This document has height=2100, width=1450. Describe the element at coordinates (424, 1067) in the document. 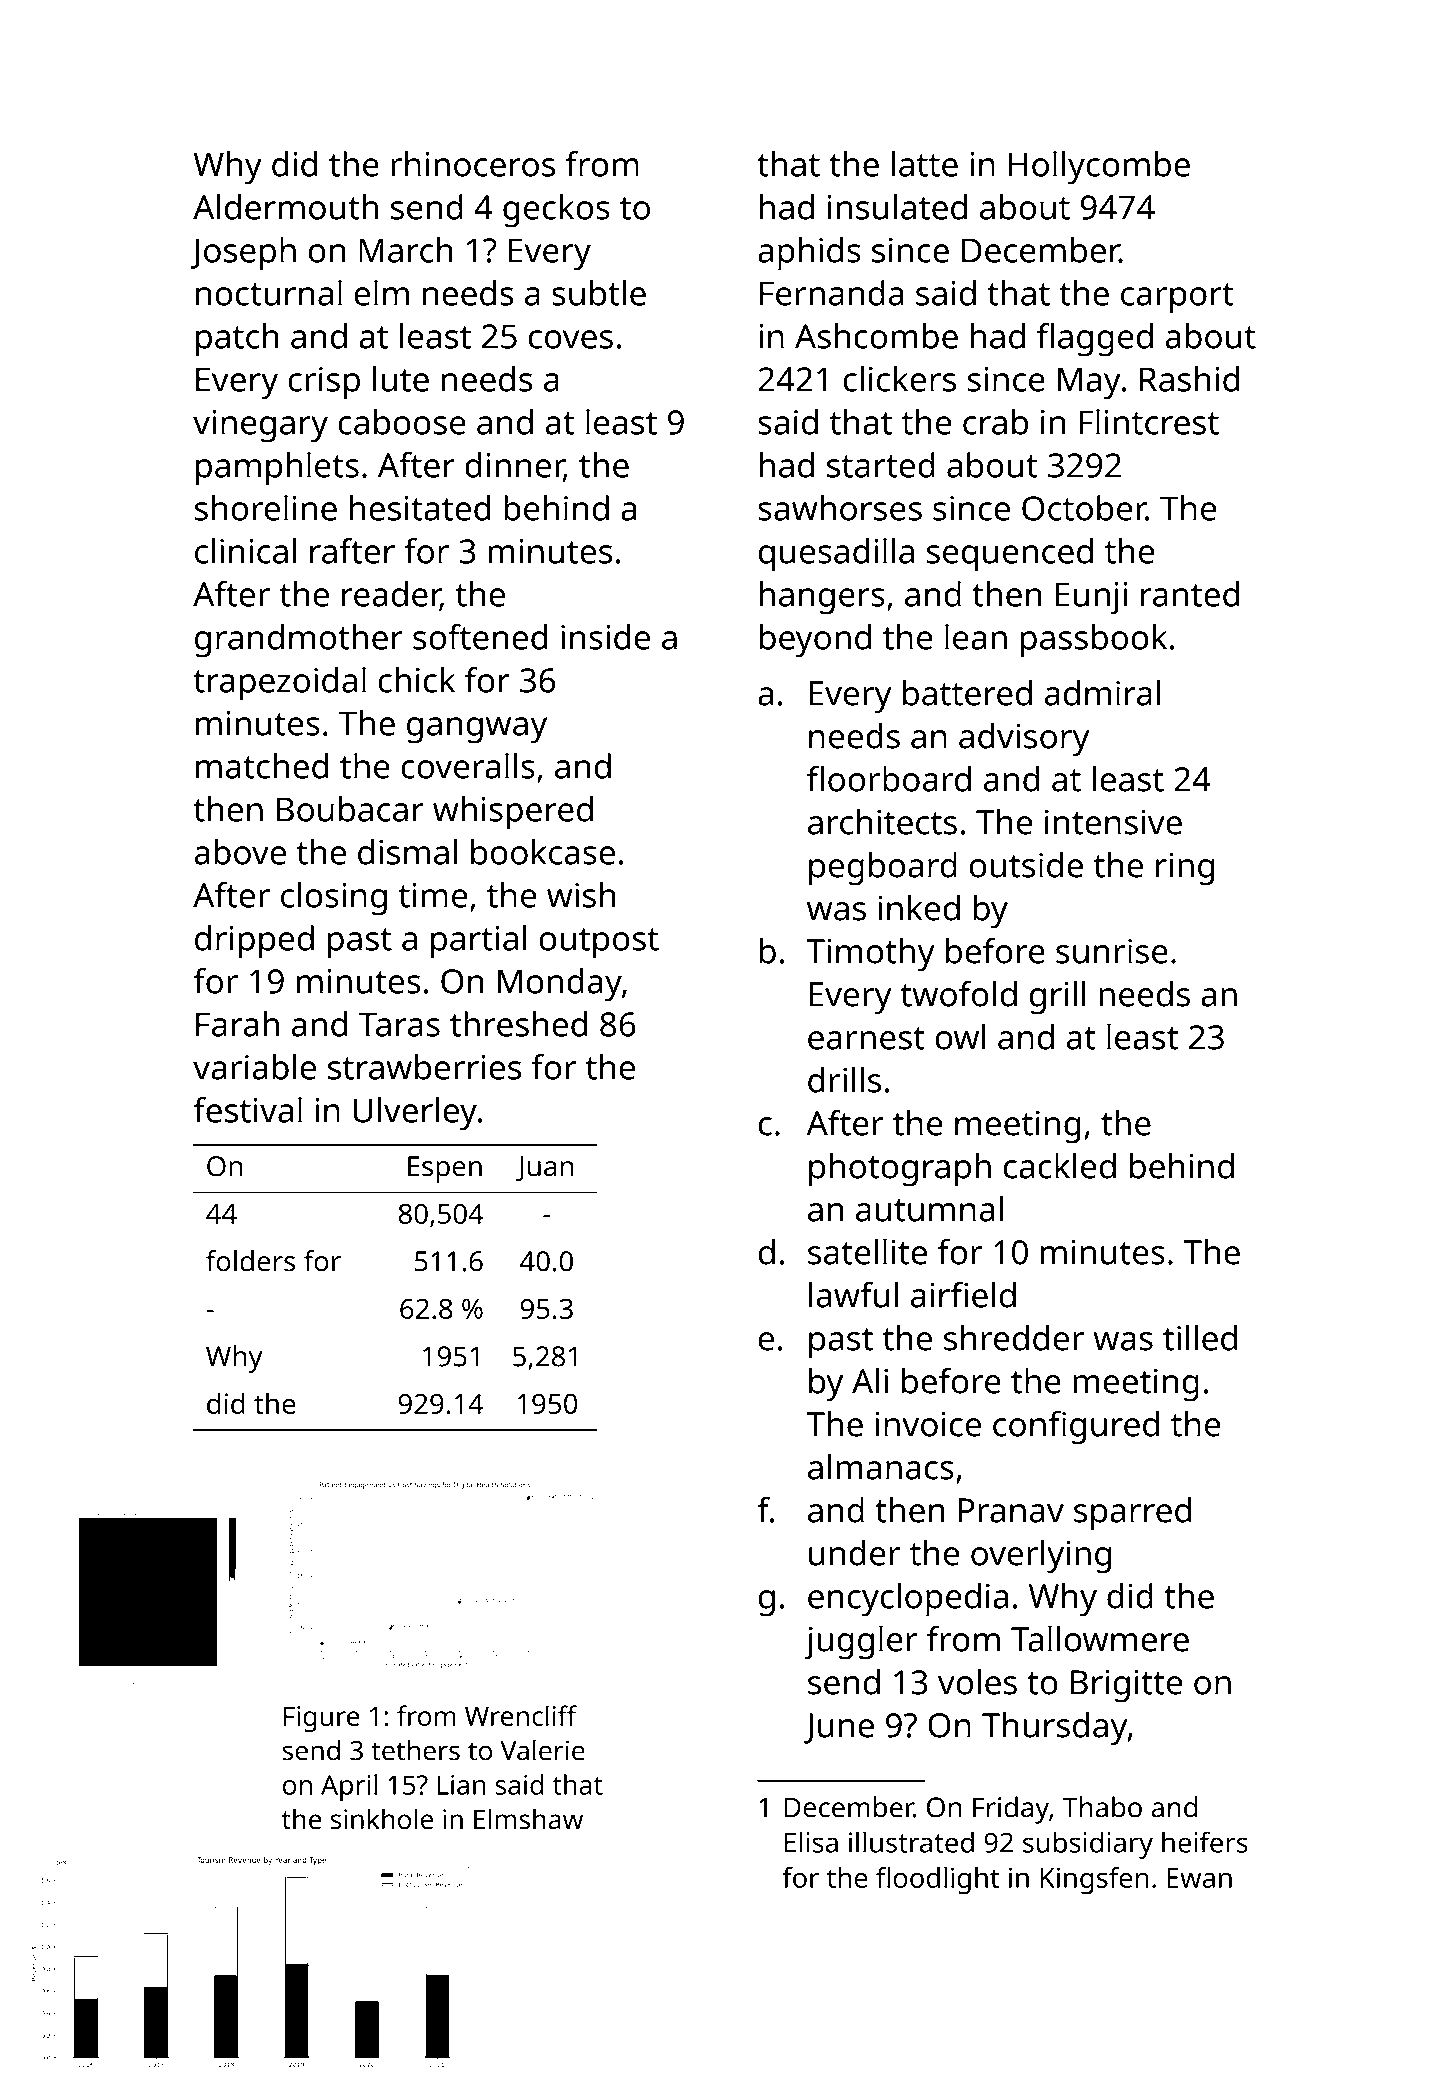

I see `strawberries` at that location.
